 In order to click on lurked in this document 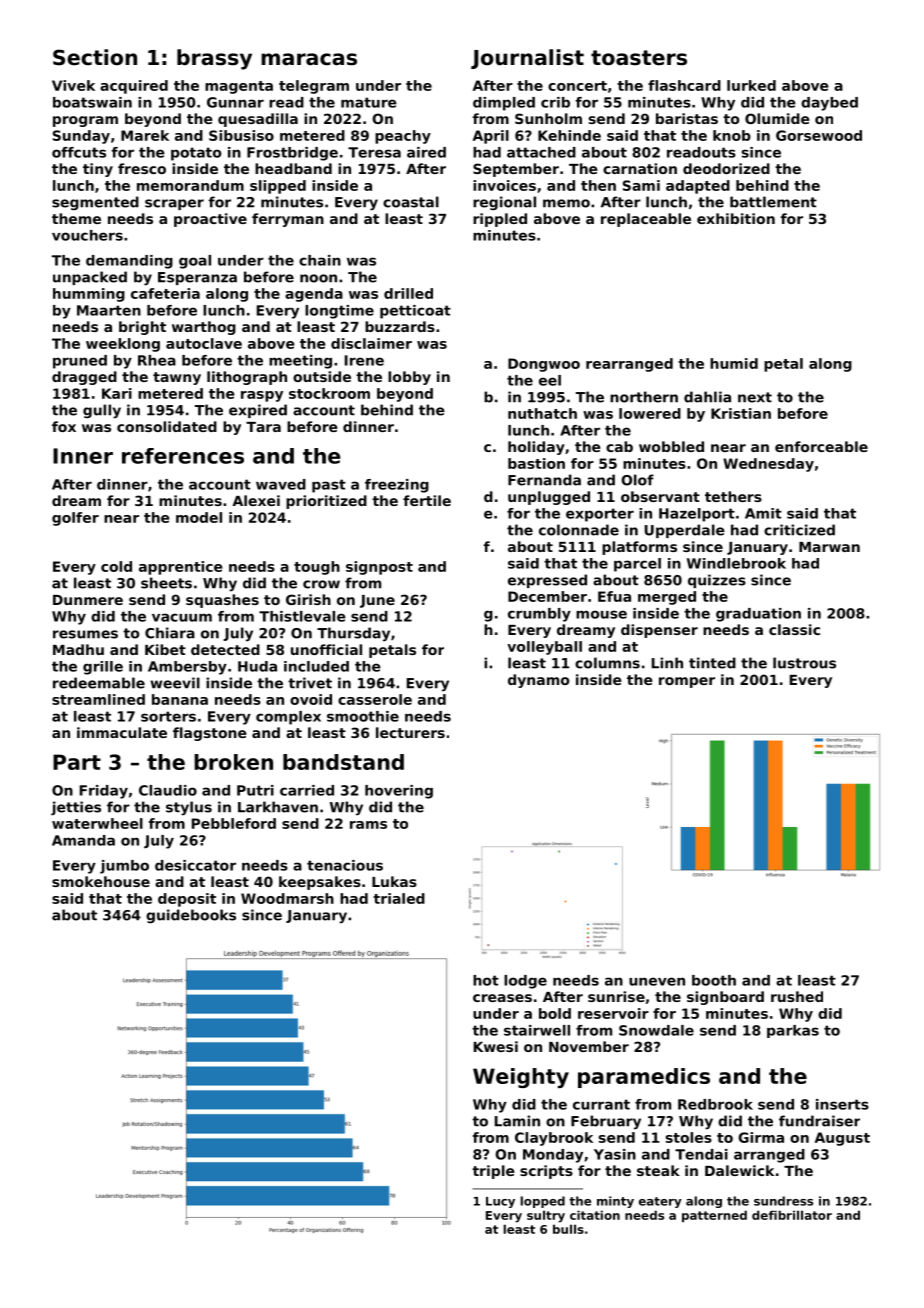, I will do `click(751, 85)`.
